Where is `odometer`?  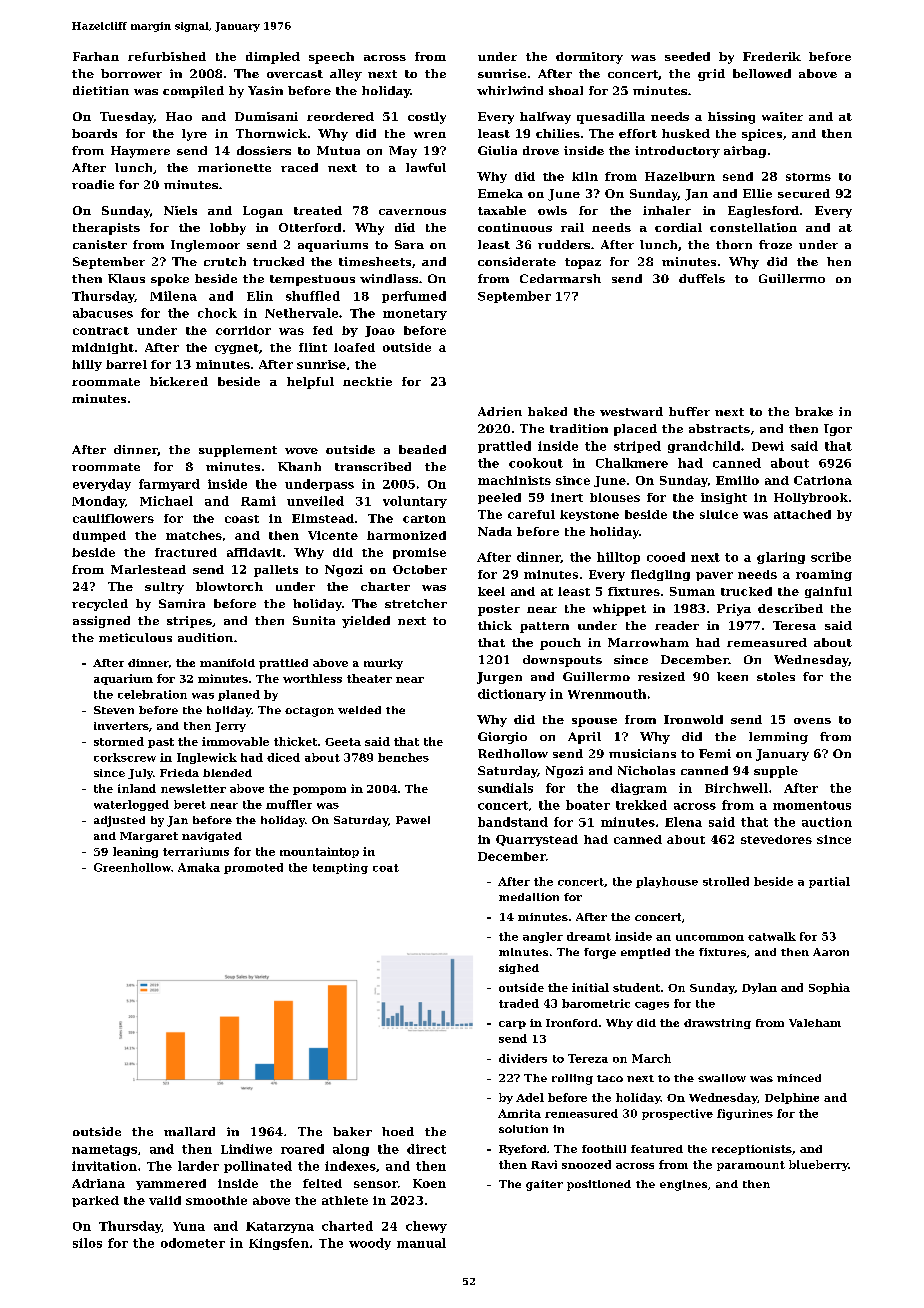 odometer is located at coordinates (193, 1243).
